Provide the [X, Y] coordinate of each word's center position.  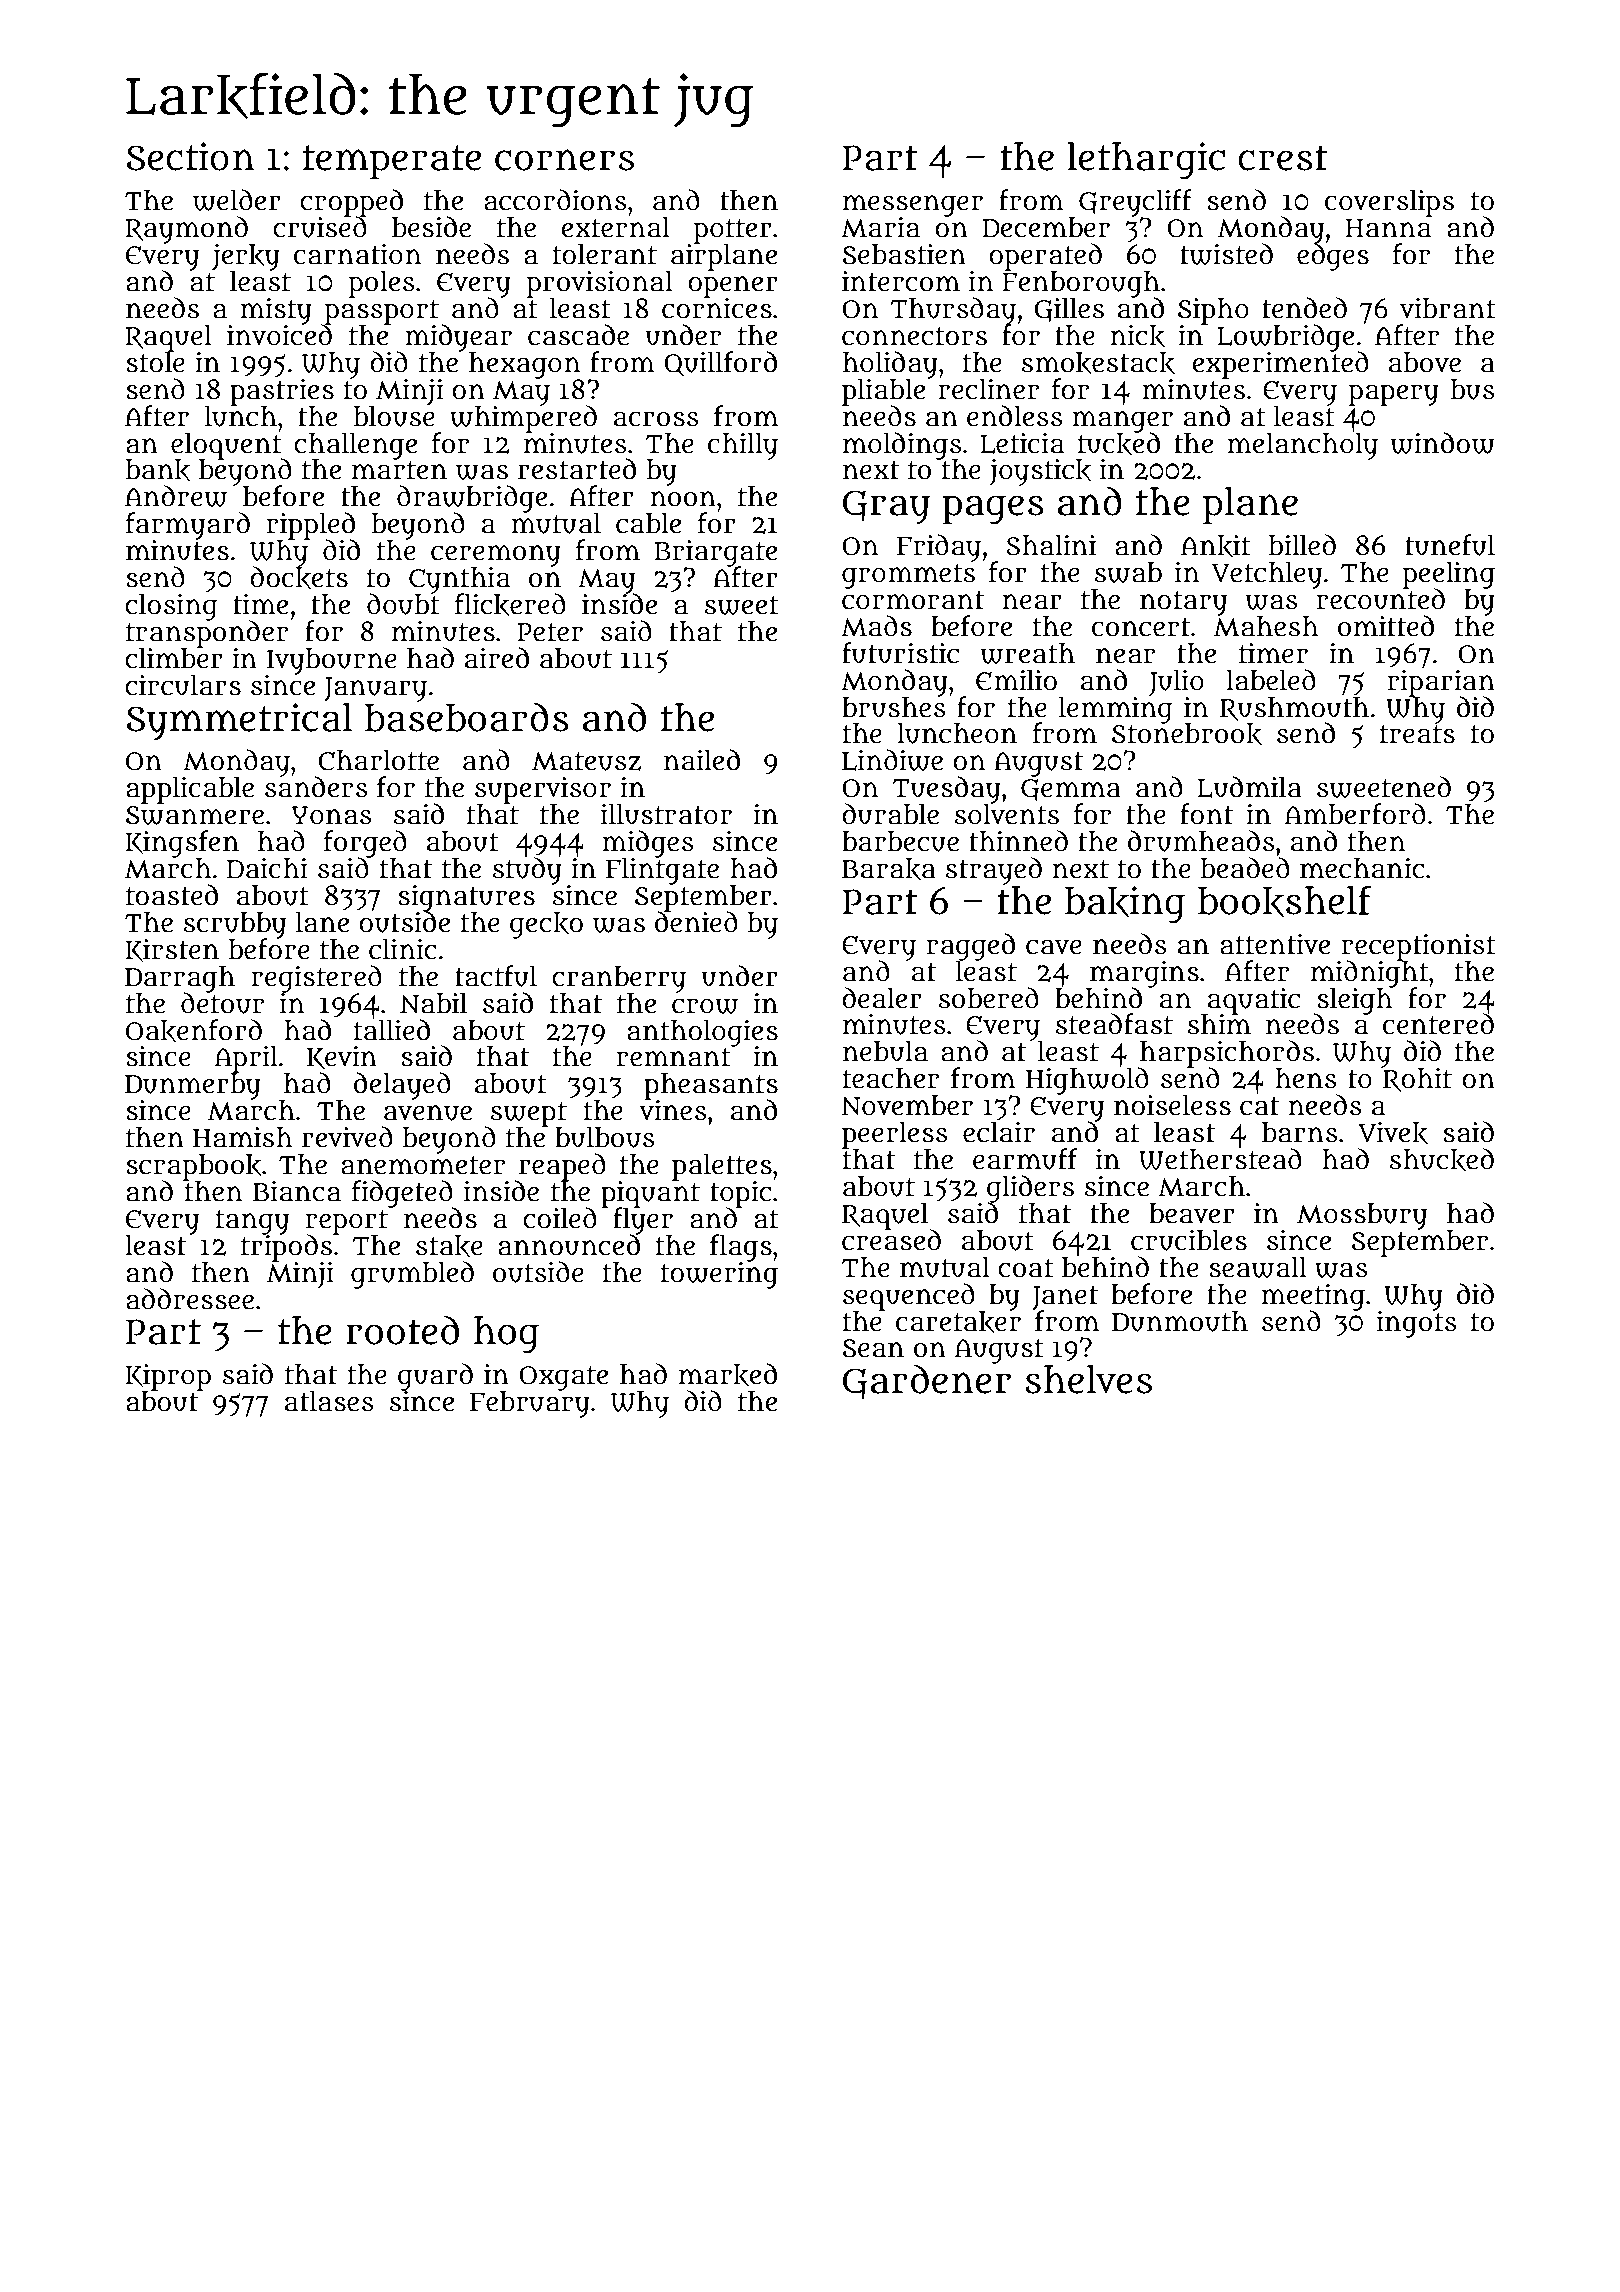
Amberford [1355, 814]
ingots [1417, 1324]
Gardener [927, 1382]
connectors [914, 336]
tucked [1119, 443]
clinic [402, 949]
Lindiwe [892, 760]
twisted [1226, 254]
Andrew [176, 496]
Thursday [953, 310]
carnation [357, 254]
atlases [329, 1401]
